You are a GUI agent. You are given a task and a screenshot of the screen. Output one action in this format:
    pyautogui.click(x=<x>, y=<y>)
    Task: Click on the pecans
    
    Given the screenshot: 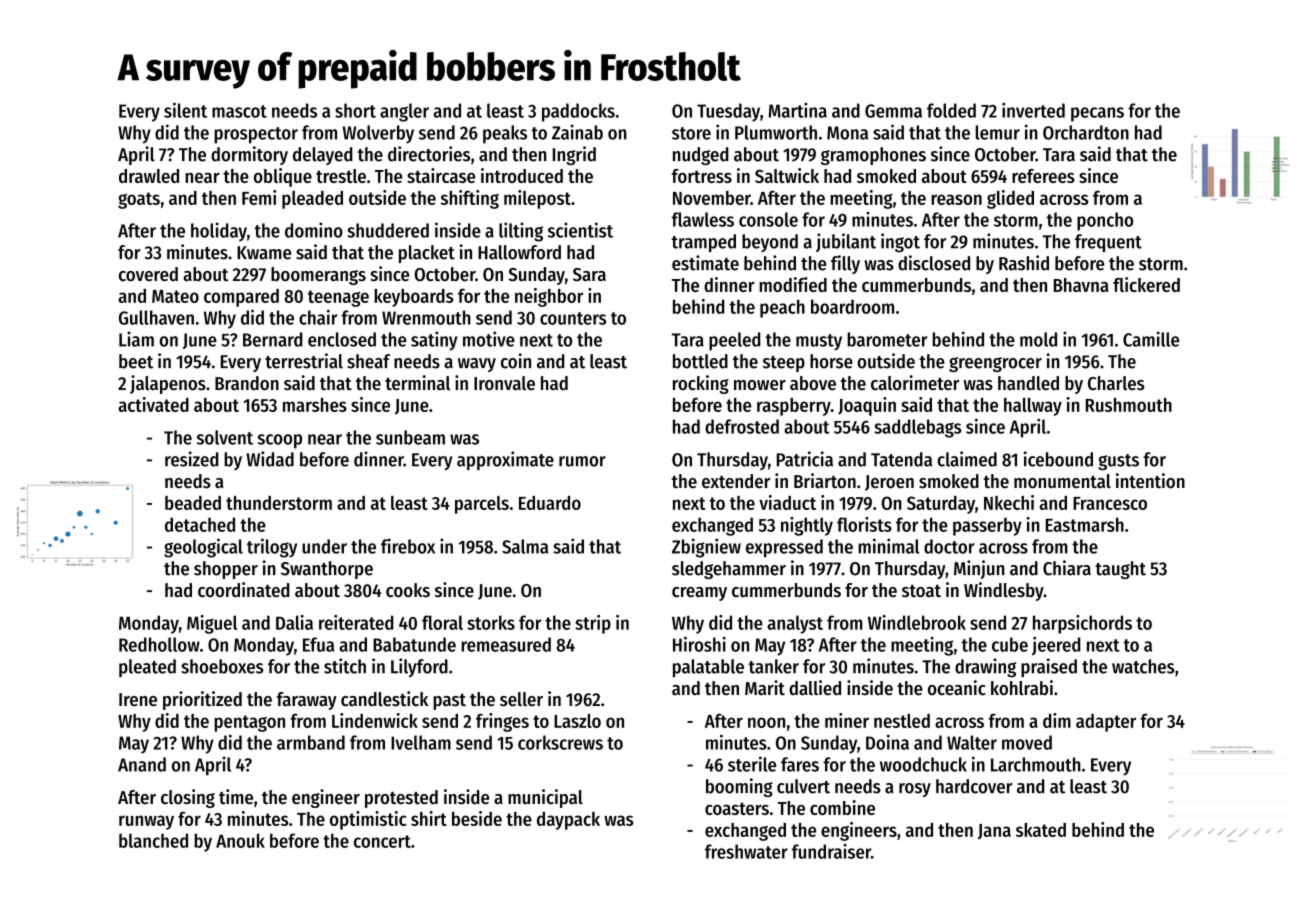 What is the action you would take?
    pyautogui.click(x=1097, y=114)
